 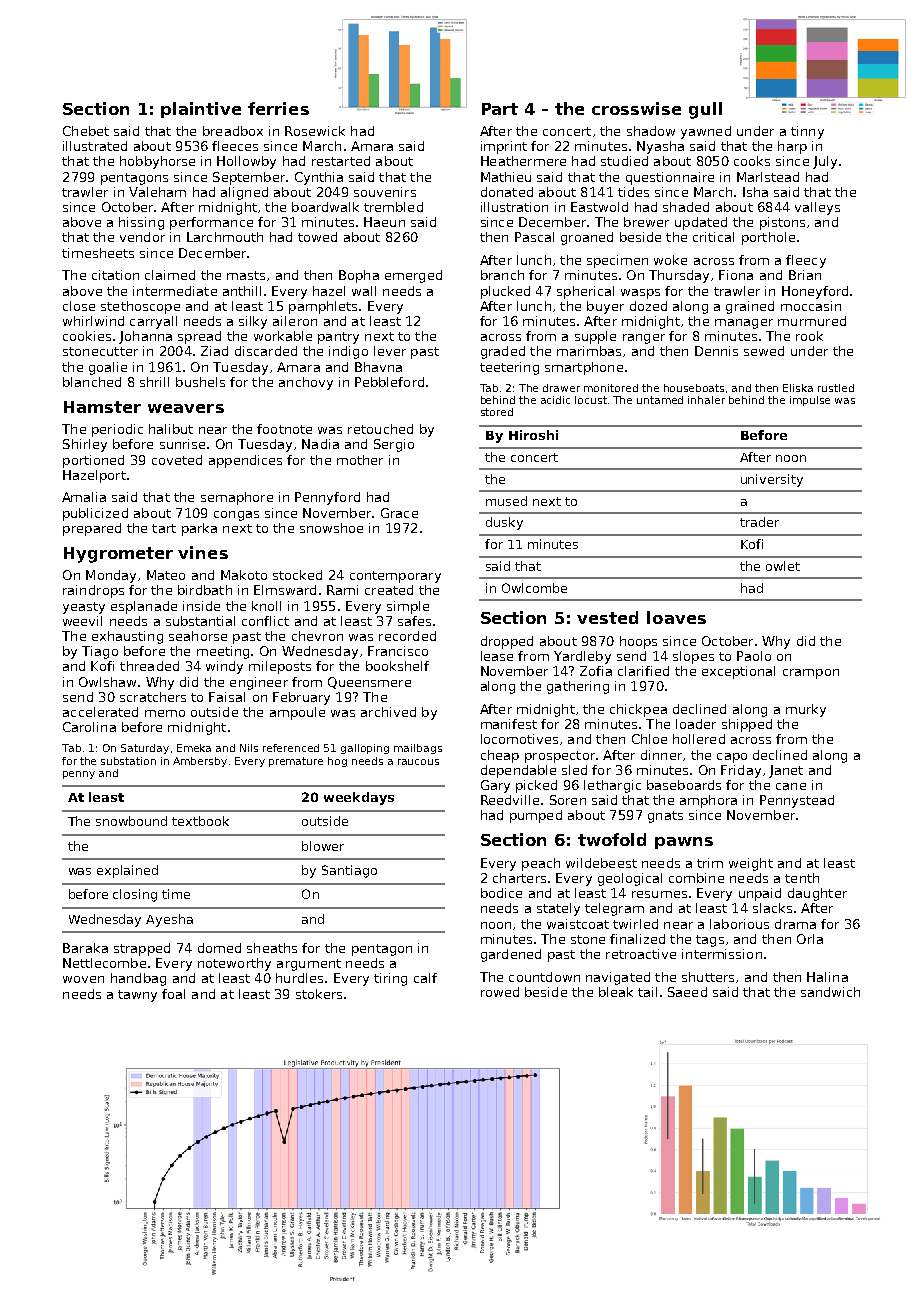 I want to click on sandwich, so click(x=830, y=992).
